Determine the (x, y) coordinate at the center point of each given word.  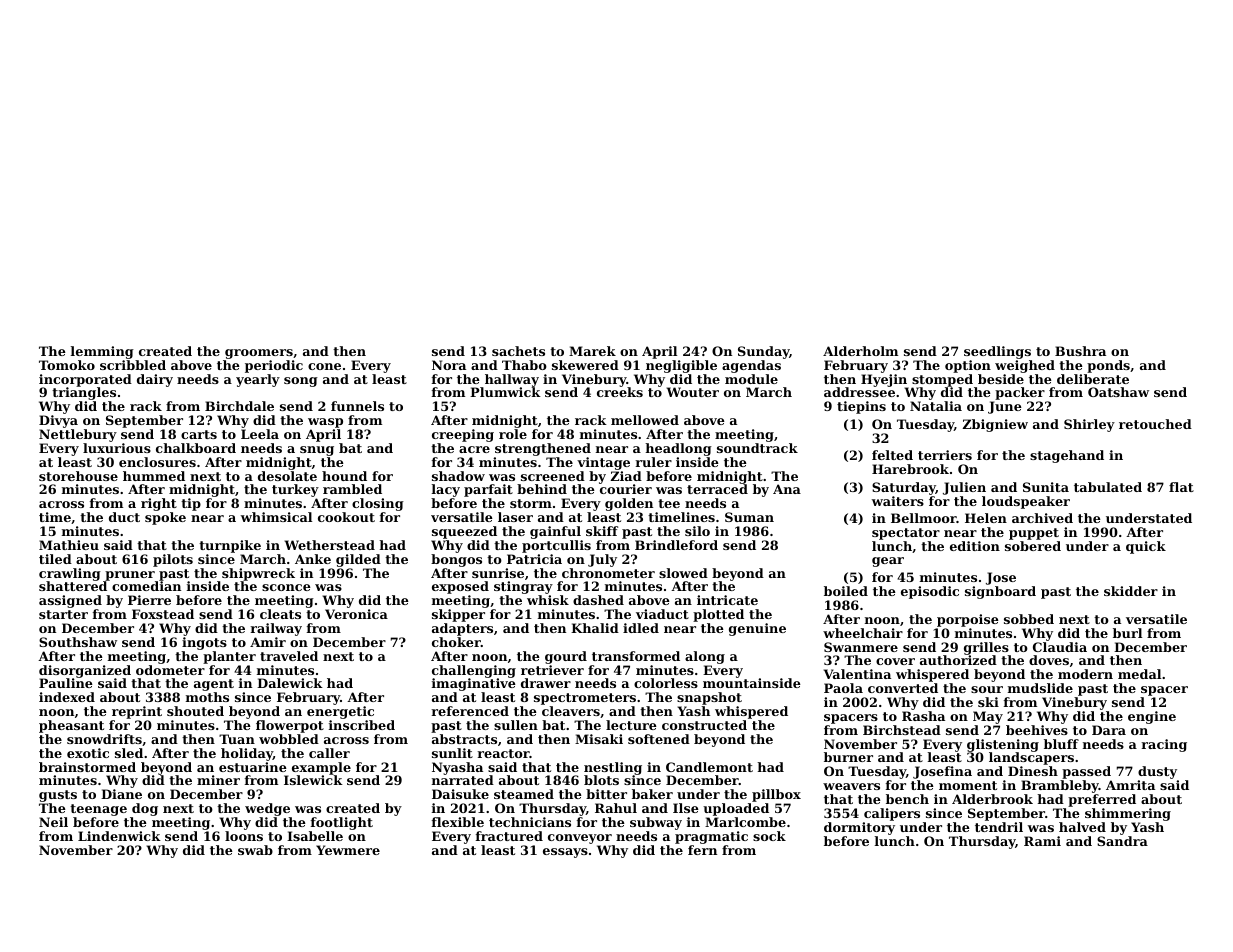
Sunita (1046, 487)
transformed (636, 656)
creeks (620, 392)
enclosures (157, 462)
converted (903, 688)
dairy (155, 380)
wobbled (289, 739)
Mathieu (69, 545)
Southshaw (78, 642)
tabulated (1108, 487)
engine (1152, 717)
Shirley (1089, 425)
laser (515, 517)
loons (244, 836)
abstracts (464, 739)
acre (474, 449)
